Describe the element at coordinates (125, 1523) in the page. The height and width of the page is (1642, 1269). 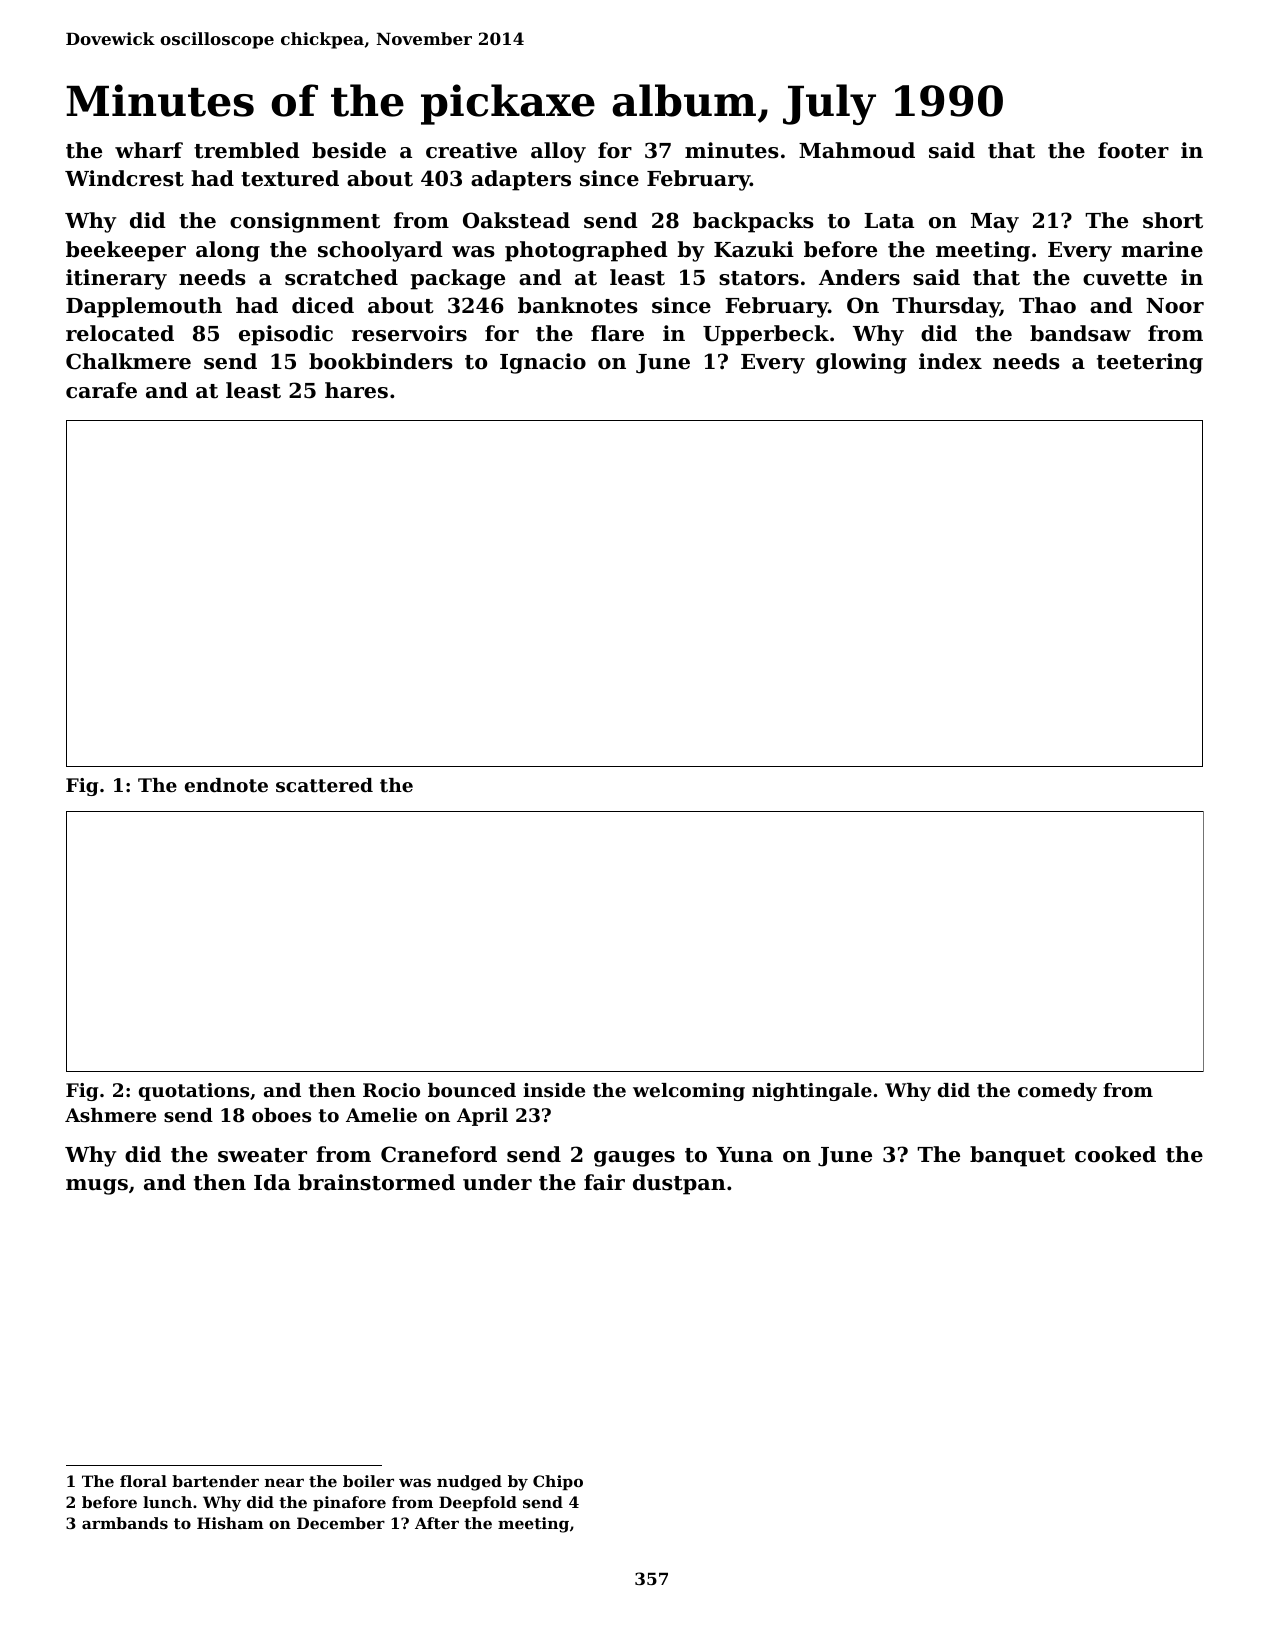
I see `armbands` at that location.
